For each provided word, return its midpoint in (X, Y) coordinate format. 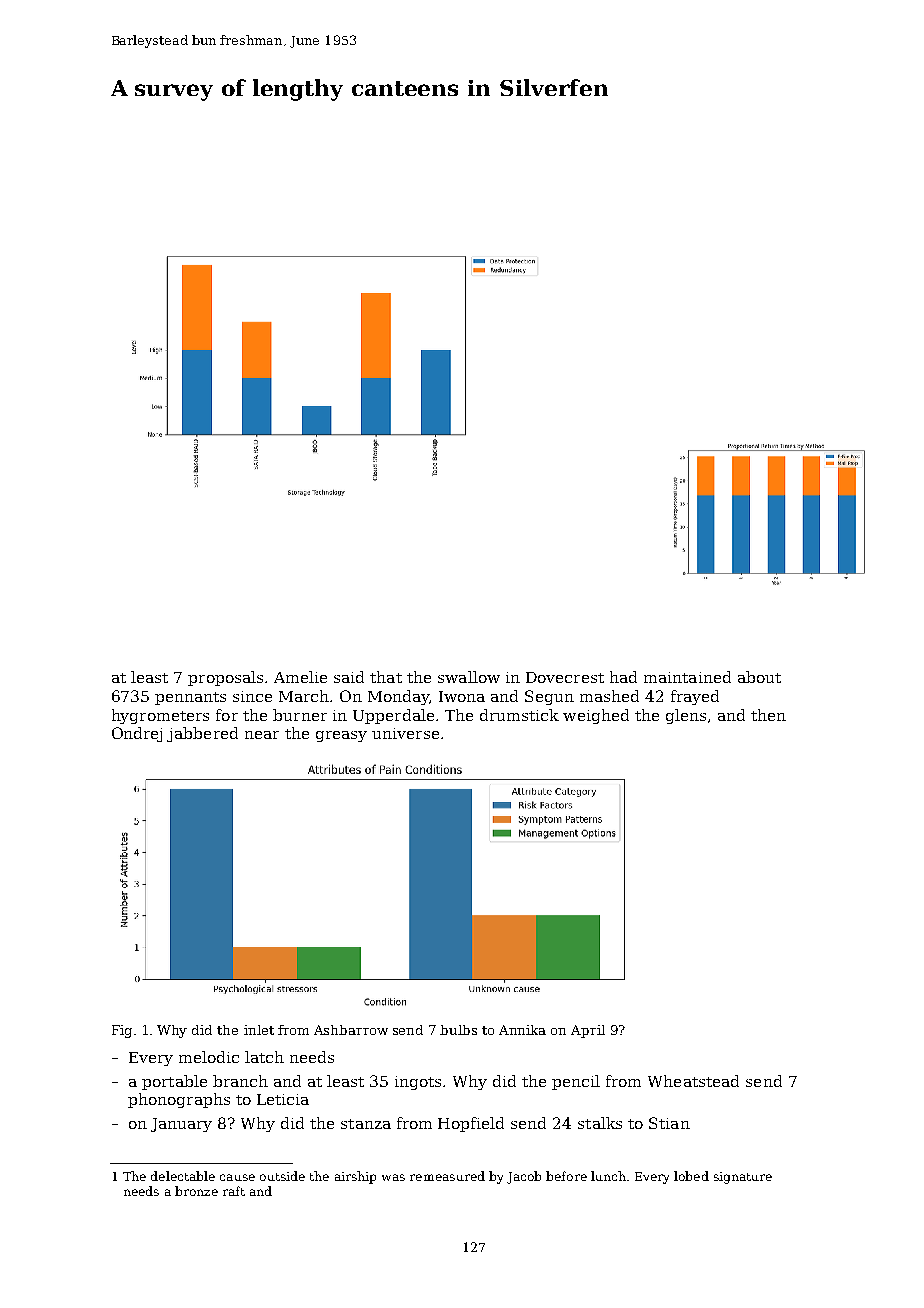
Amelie (300, 677)
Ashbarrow (351, 1030)
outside (282, 1176)
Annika (522, 1030)
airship (355, 1177)
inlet (259, 1030)
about (759, 677)
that (386, 677)
